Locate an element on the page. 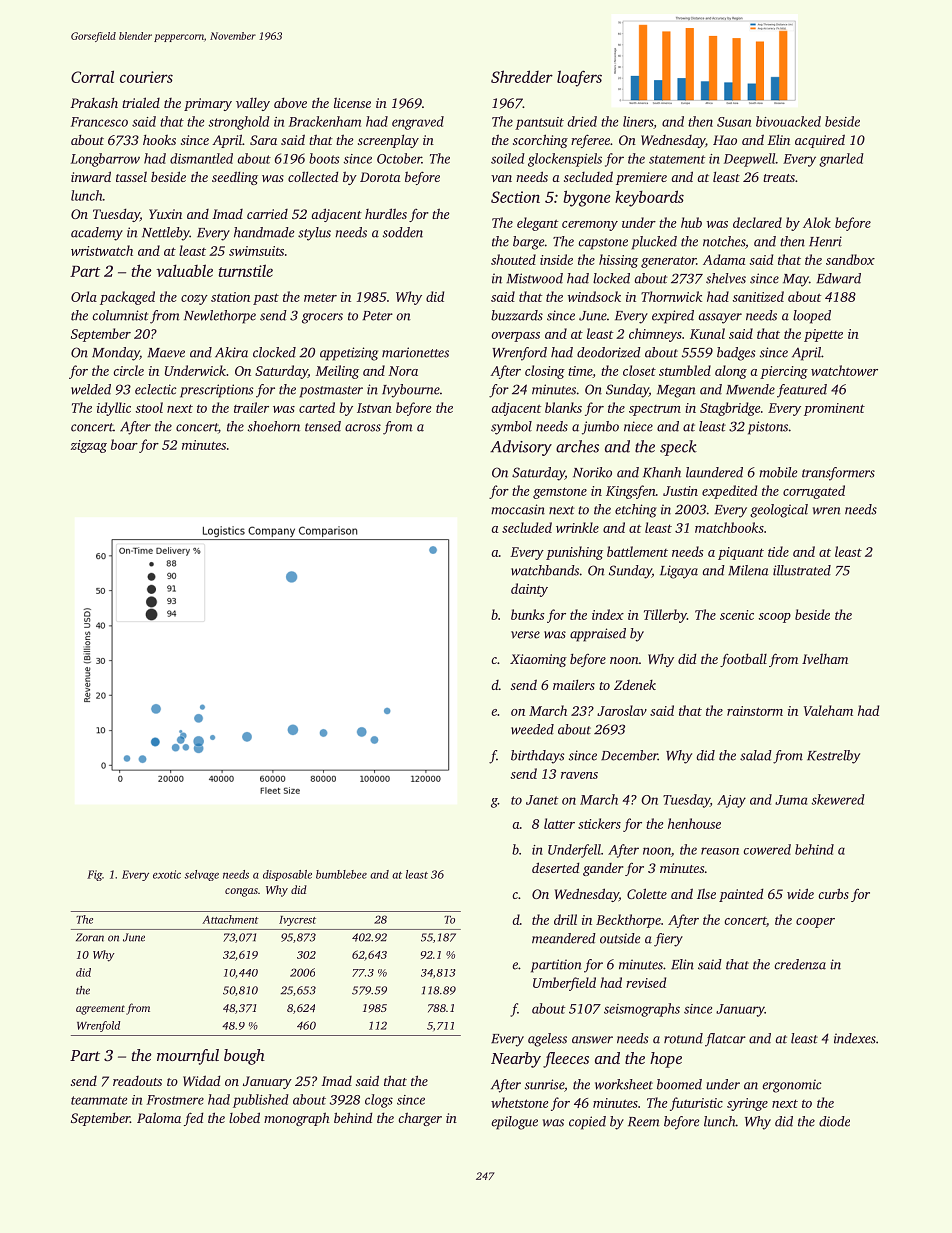  bivouacked is located at coordinates (788, 121).
